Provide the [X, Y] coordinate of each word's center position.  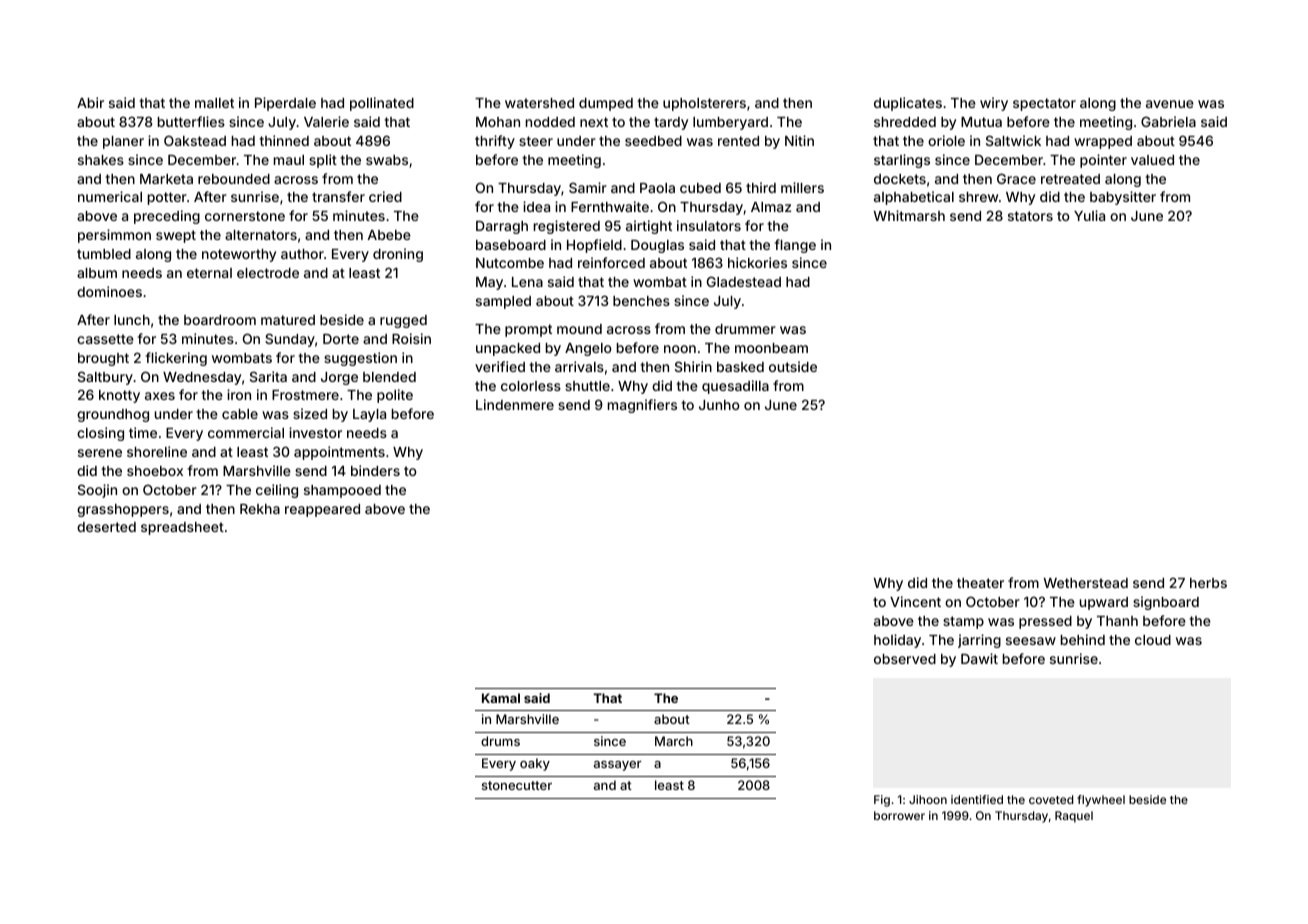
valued [1152, 160]
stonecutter [517, 785]
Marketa [166, 179]
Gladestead [744, 281]
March [674, 741]
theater [980, 583]
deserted [106, 527]
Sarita [268, 376]
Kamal [501, 698]
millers [802, 187]
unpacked [508, 349]
